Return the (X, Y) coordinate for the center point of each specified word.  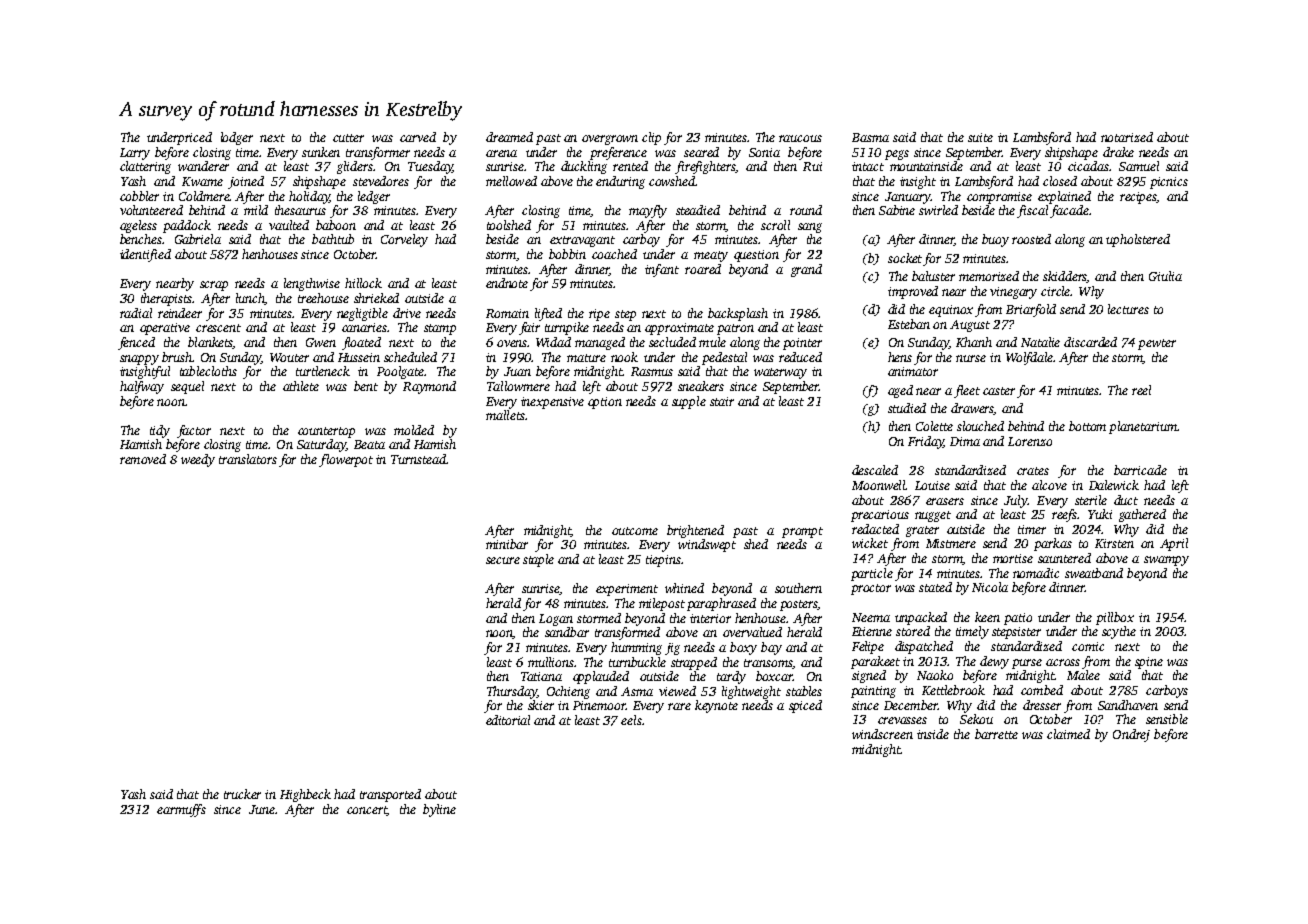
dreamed (509, 137)
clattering (145, 167)
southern (798, 588)
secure (503, 560)
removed (143, 459)
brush (177, 357)
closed (1060, 181)
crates (1033, 471)
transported (390, 795)
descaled (875, 470)
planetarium (1143, 427)
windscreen (882, 734)
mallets (505, 415)
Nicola (990, 587)
